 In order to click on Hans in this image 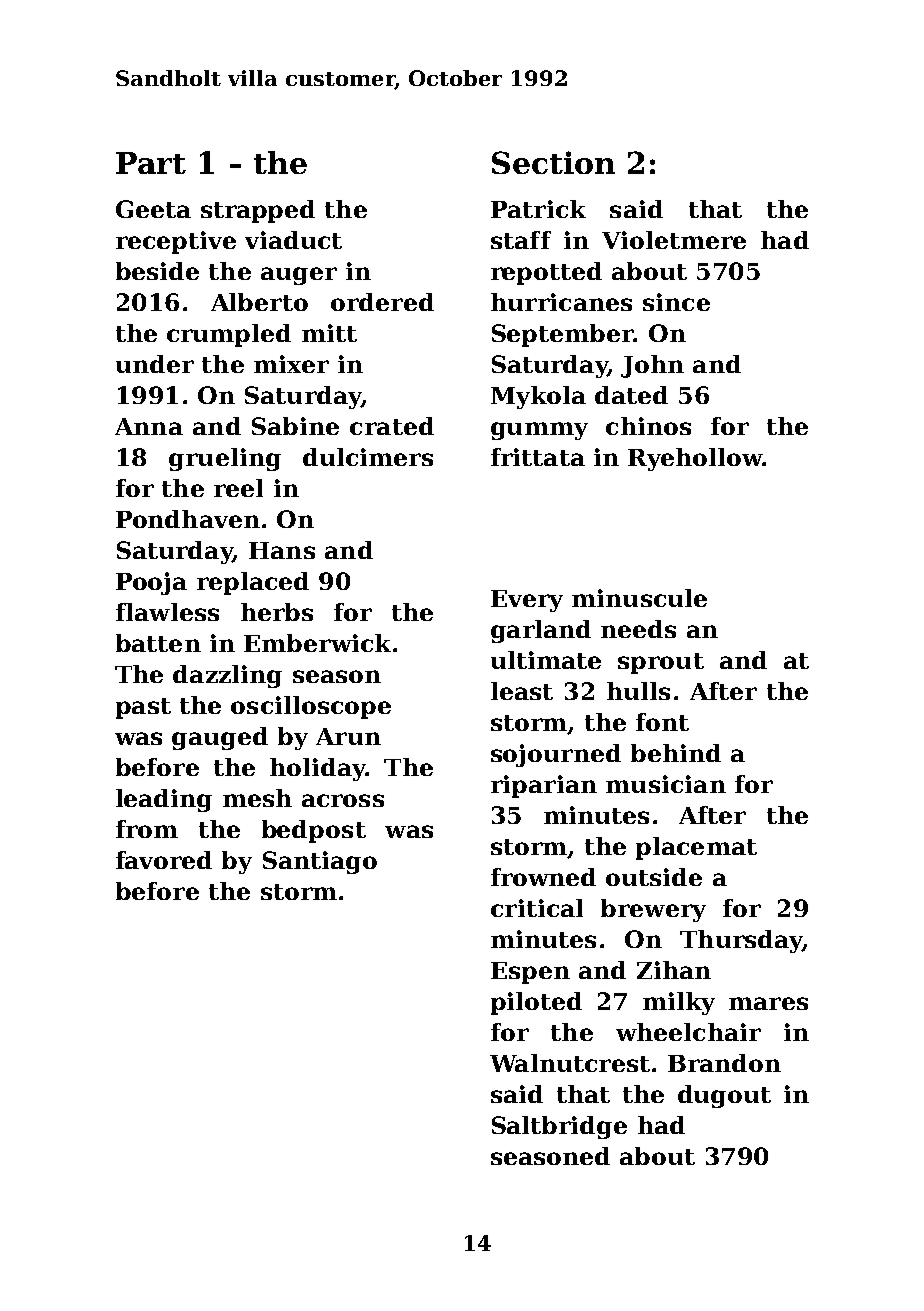, I will do `click(282, 550)`.
